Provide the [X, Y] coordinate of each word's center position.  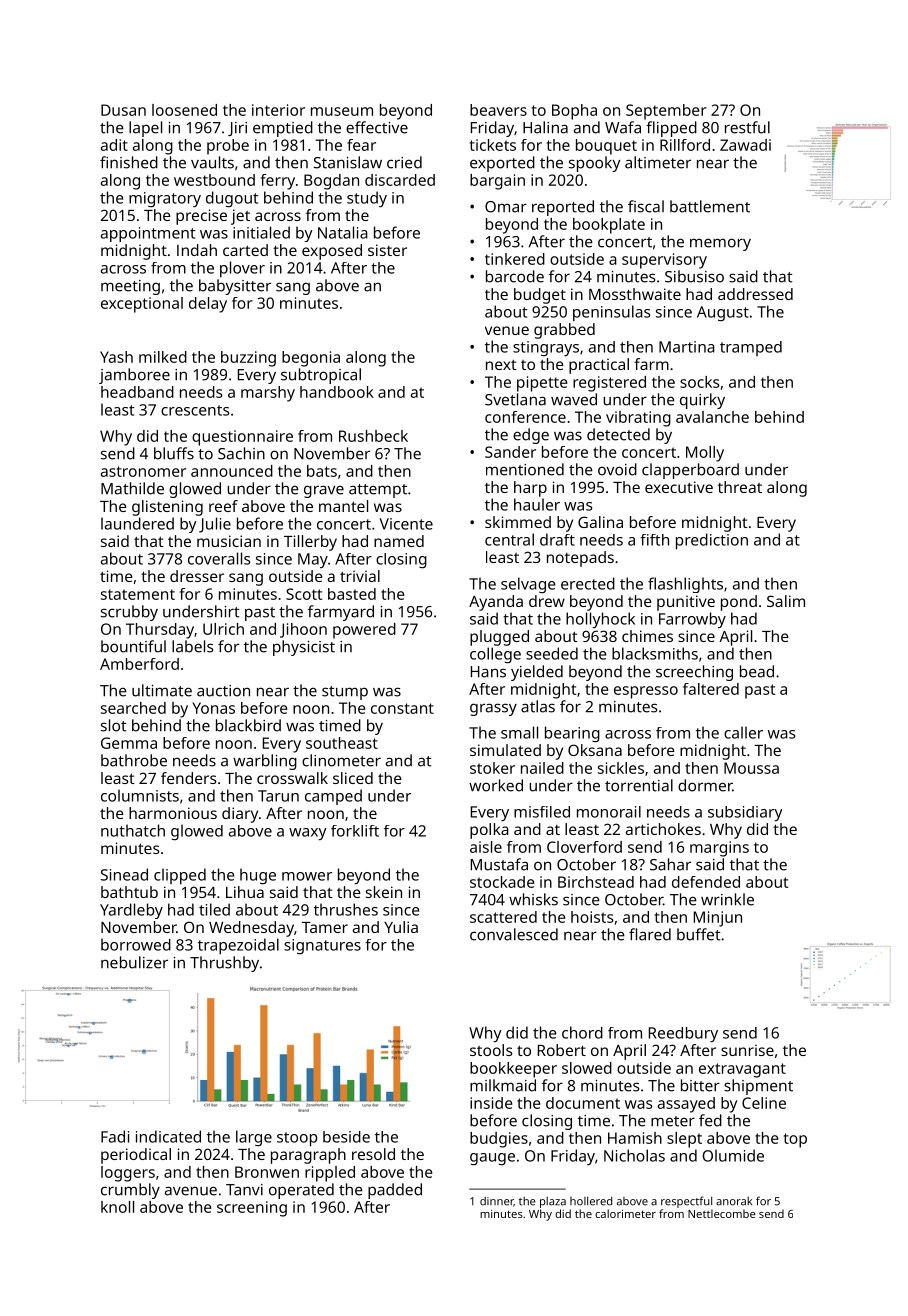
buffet [699, 934]
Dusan [123, 110]
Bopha [574, 112]
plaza [553, 1202]
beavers [498, 110]
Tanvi [244, 1190]
